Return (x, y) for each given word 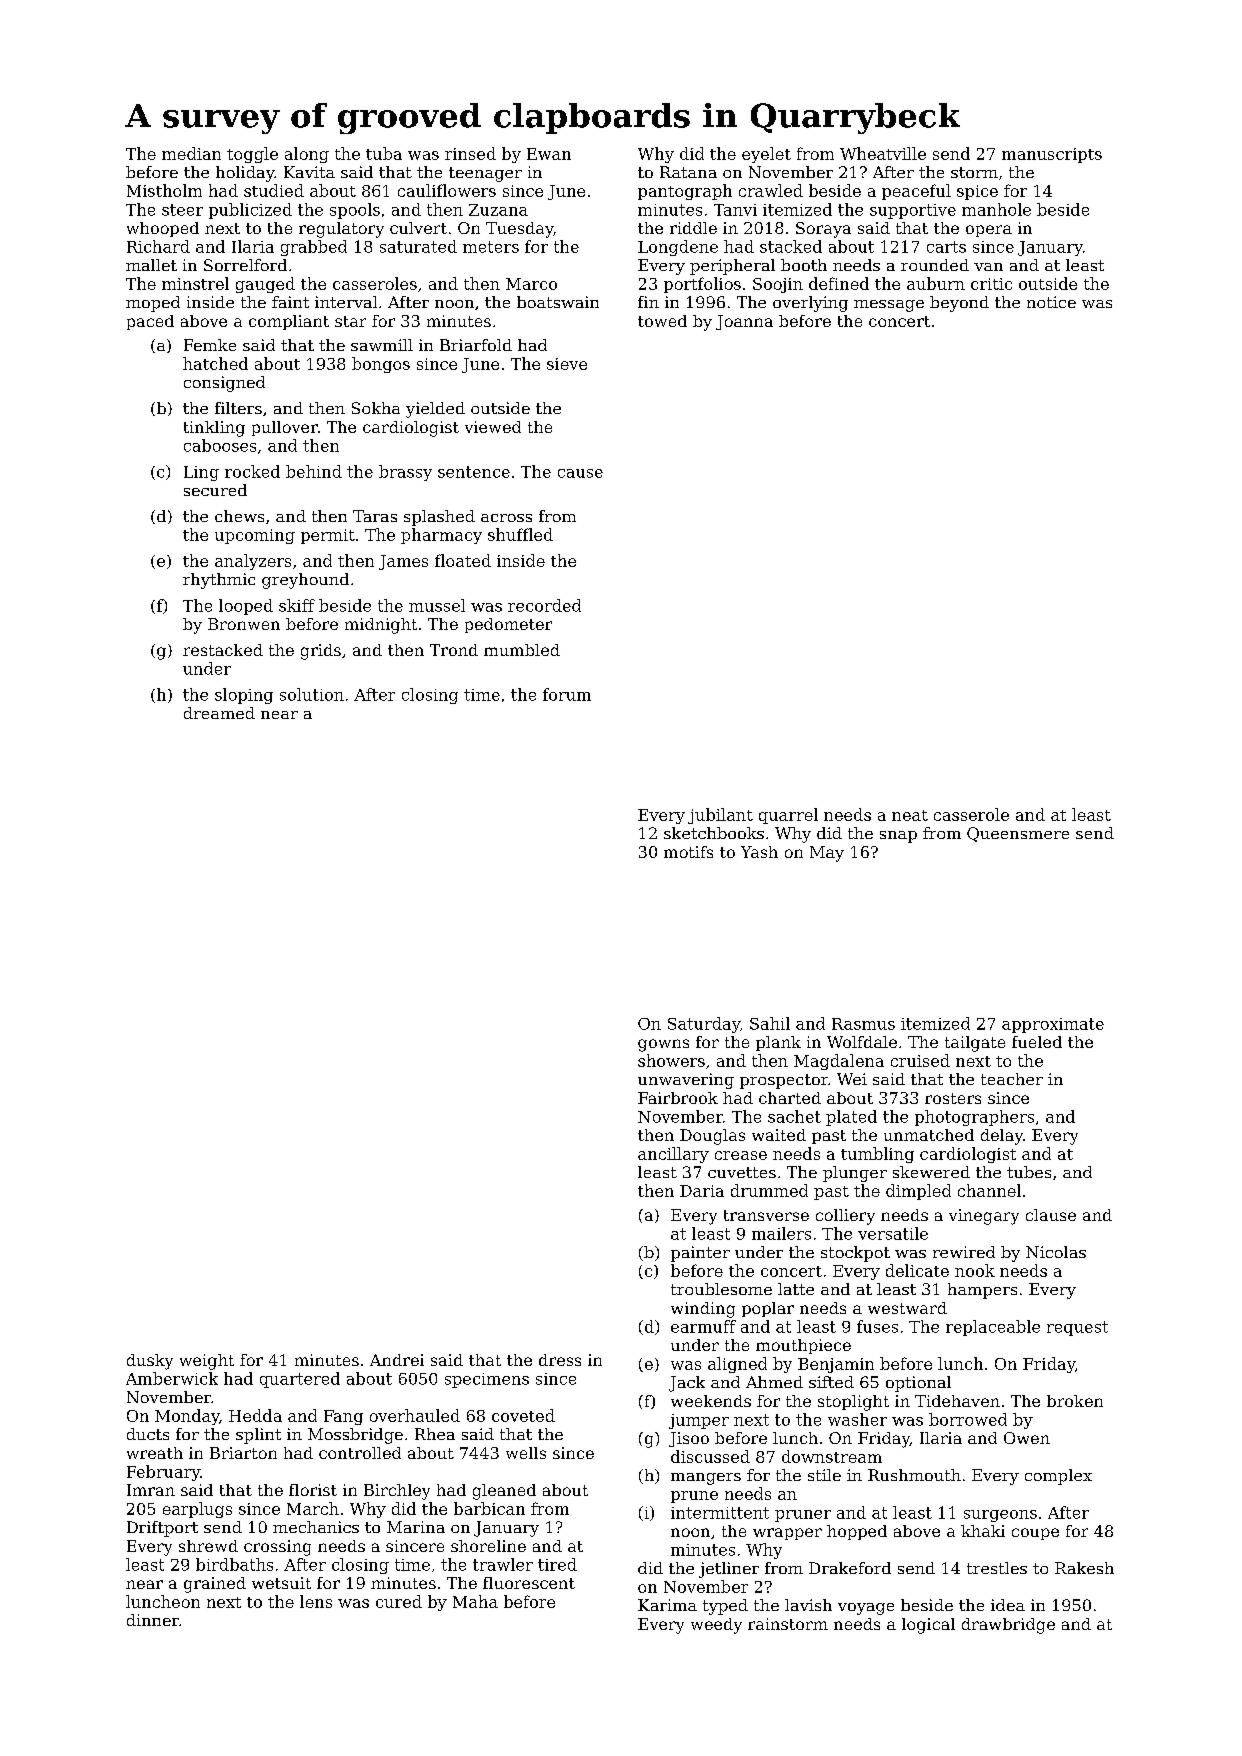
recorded (544, 605)
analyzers (253, 562)
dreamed (219, 713)
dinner (153, 1620)
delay (1002, 1137)
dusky (150, 1362)
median (191, 153)
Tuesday (519, 230)
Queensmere (1018, 834)
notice (1051, 302)
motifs (688, 852)
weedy (716, 1626)
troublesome (721, 1289)
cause (580, 473)
